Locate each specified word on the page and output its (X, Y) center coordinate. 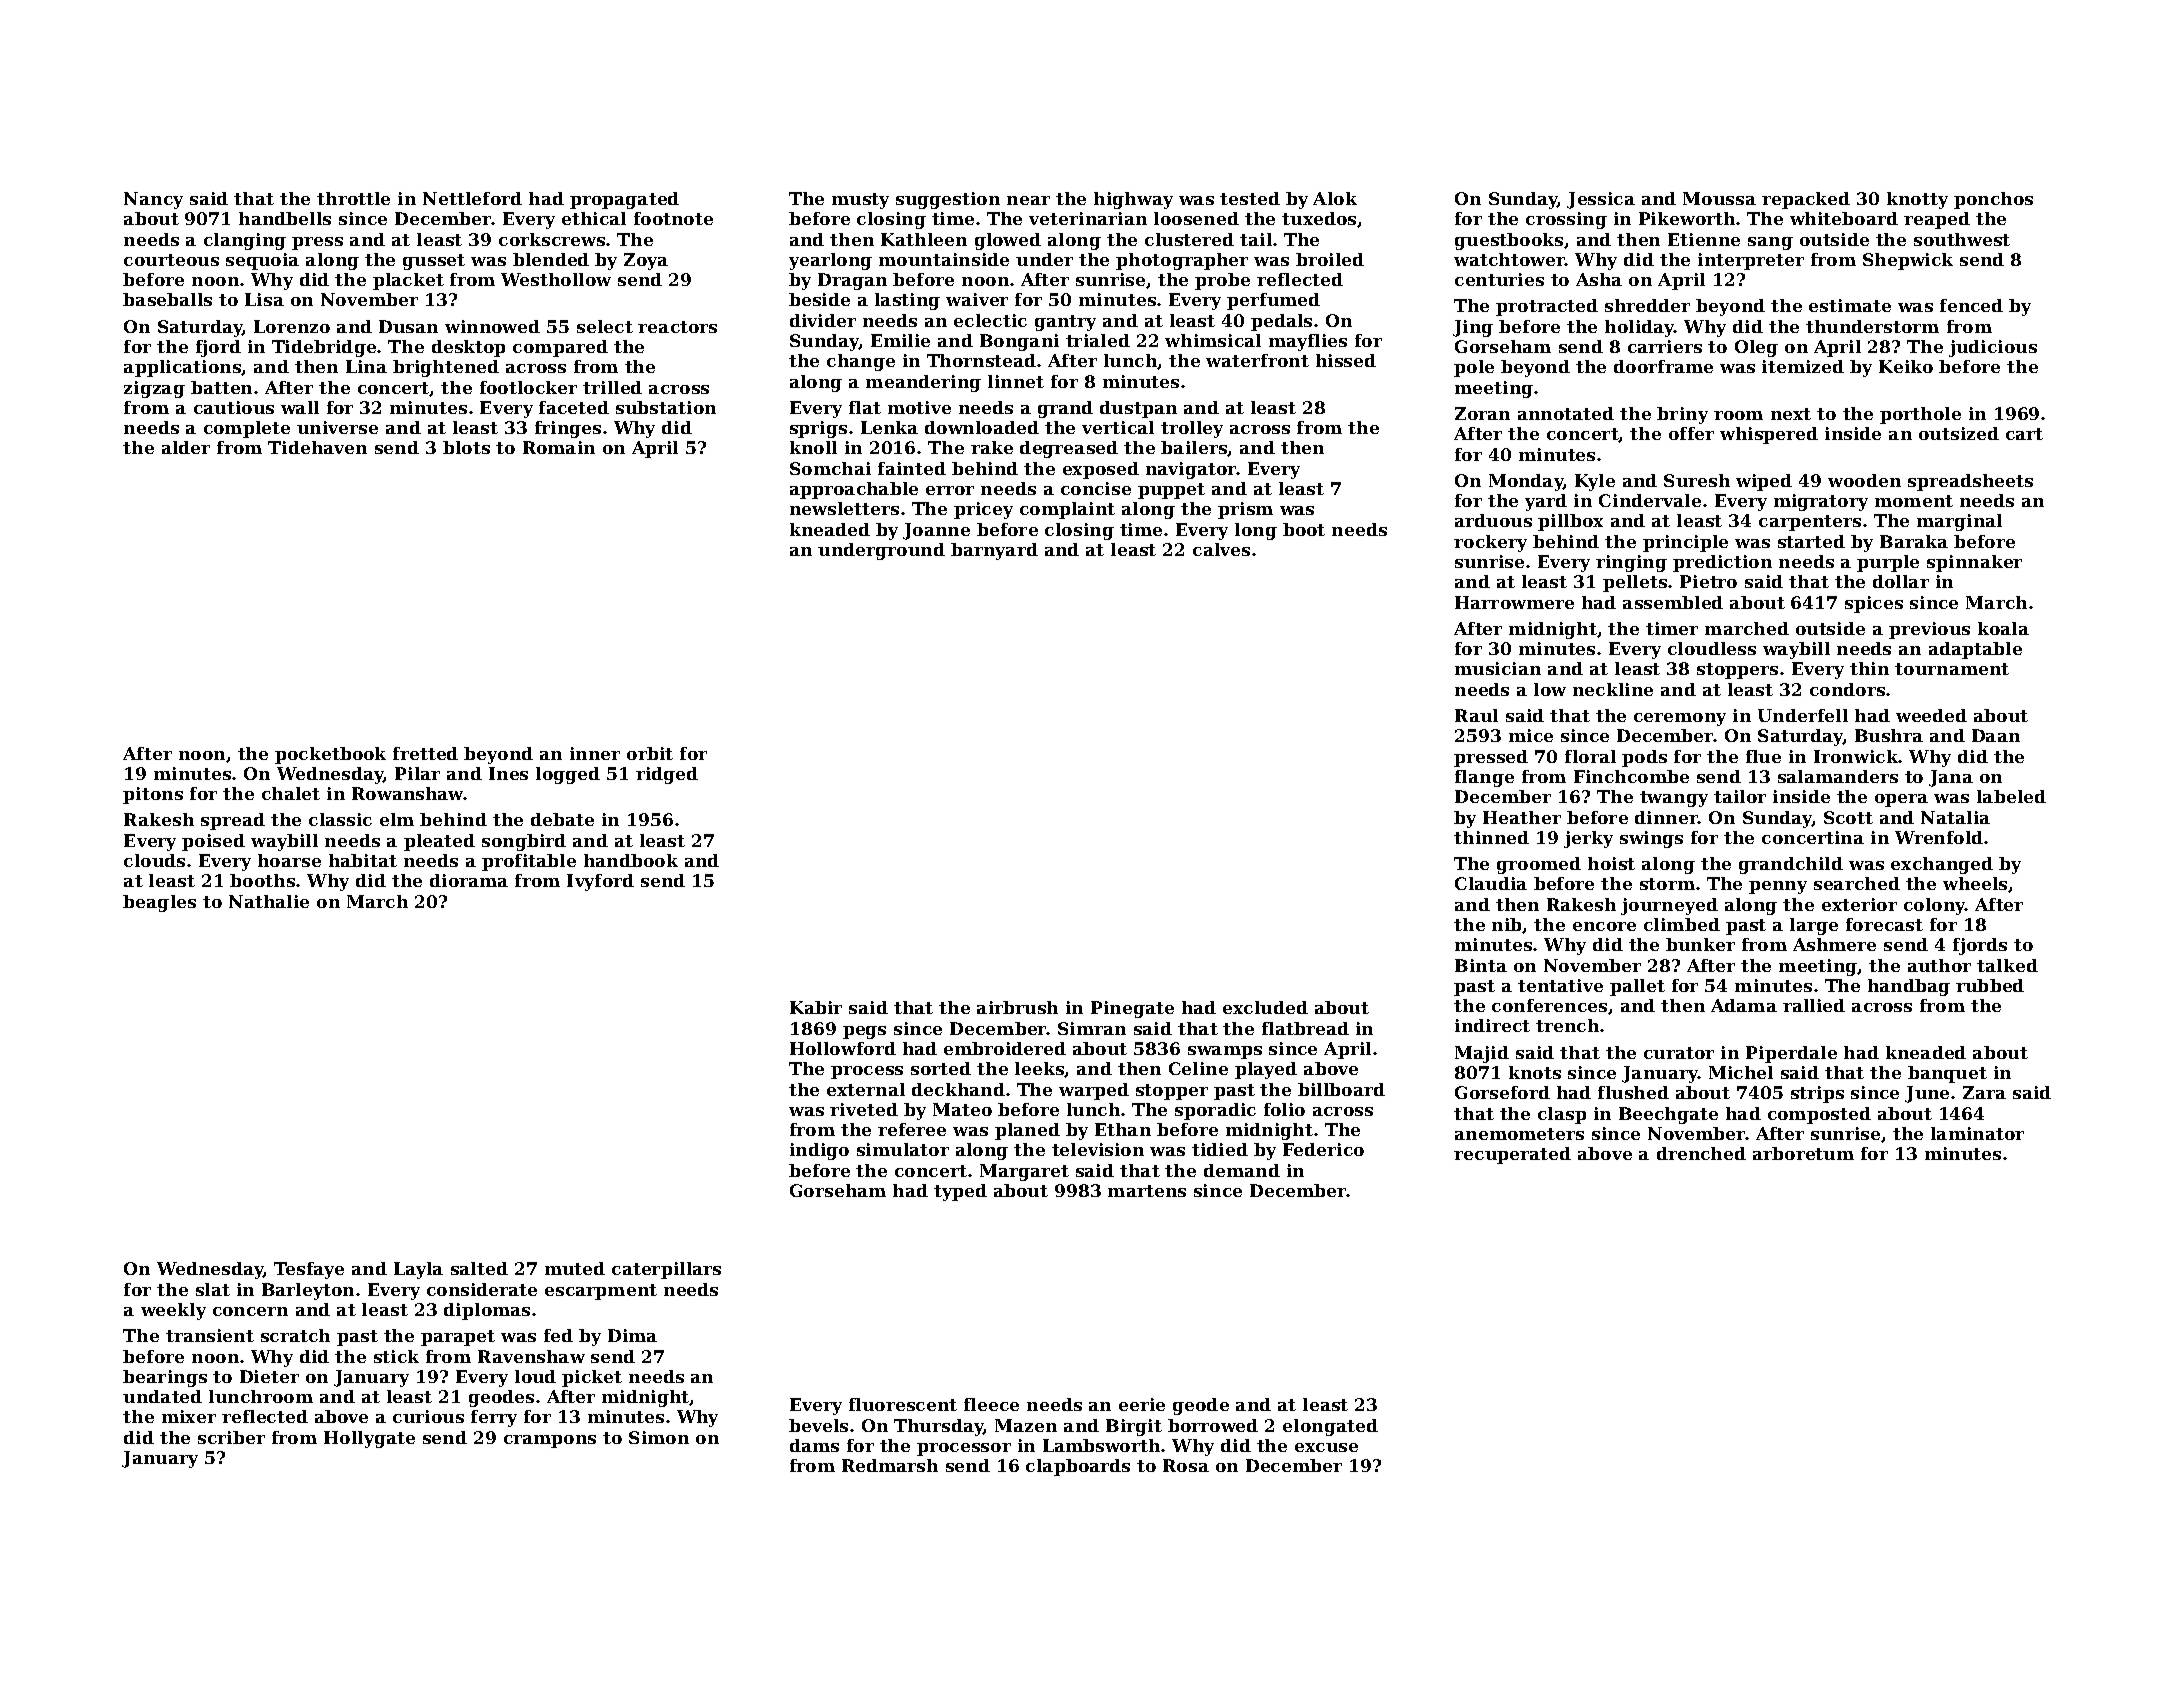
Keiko (1906, 366)
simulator (903, 1149)
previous (1929, 630)
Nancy (153, 200)
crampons (550, 1441)
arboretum (1803, 1153)
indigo (819, 1151)
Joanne (936, 531)
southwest (1962, 239)
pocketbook (330, 755)
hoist (1611, 863)
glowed (1008, 241)
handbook (631, 860)
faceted (574, 407)
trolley (1192, 429)
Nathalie (269, 901)
